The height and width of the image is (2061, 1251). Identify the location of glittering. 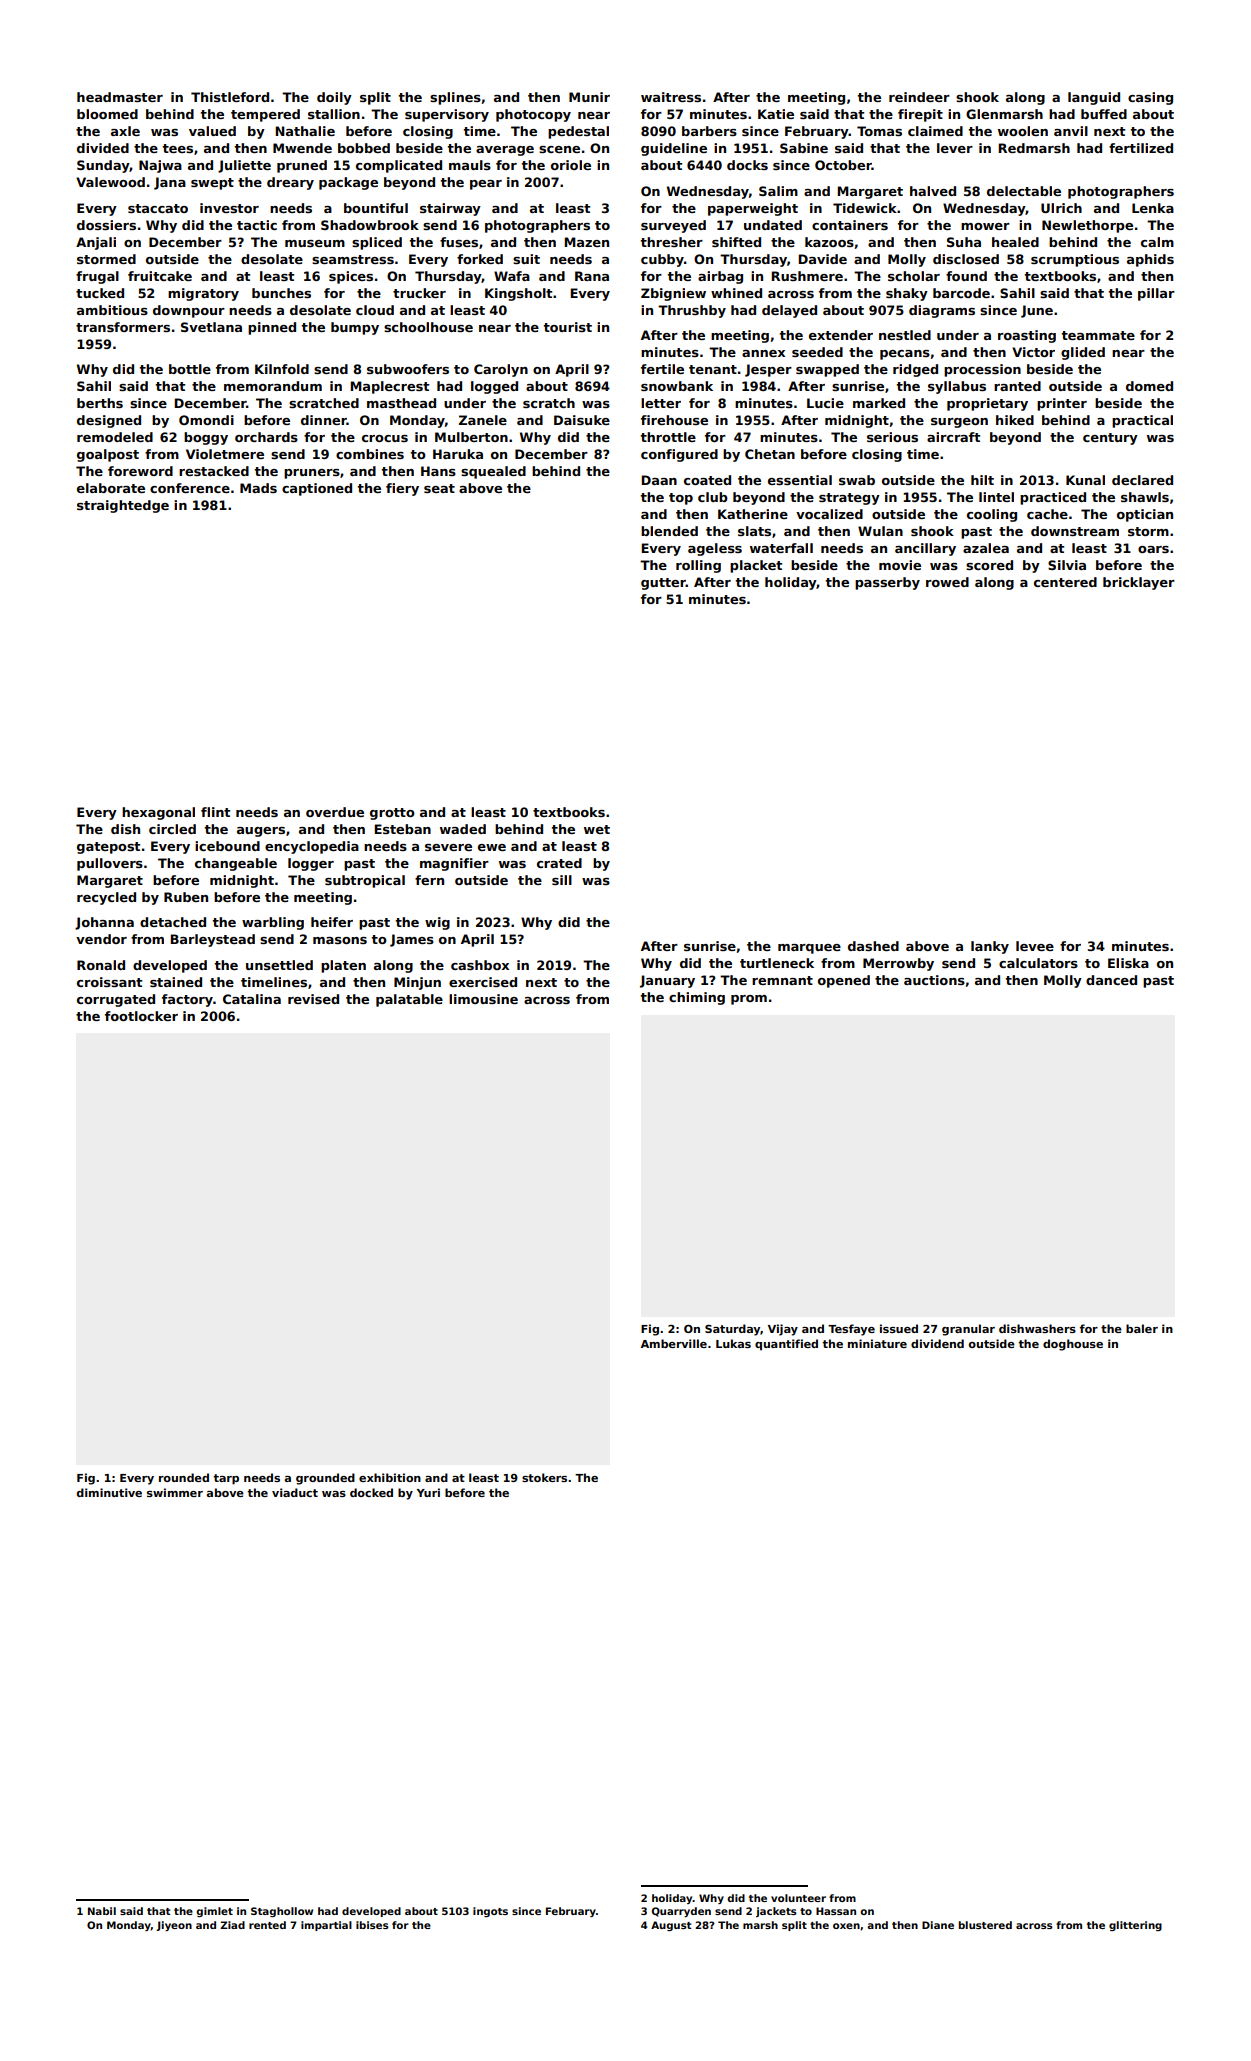
(1135, 1926).
